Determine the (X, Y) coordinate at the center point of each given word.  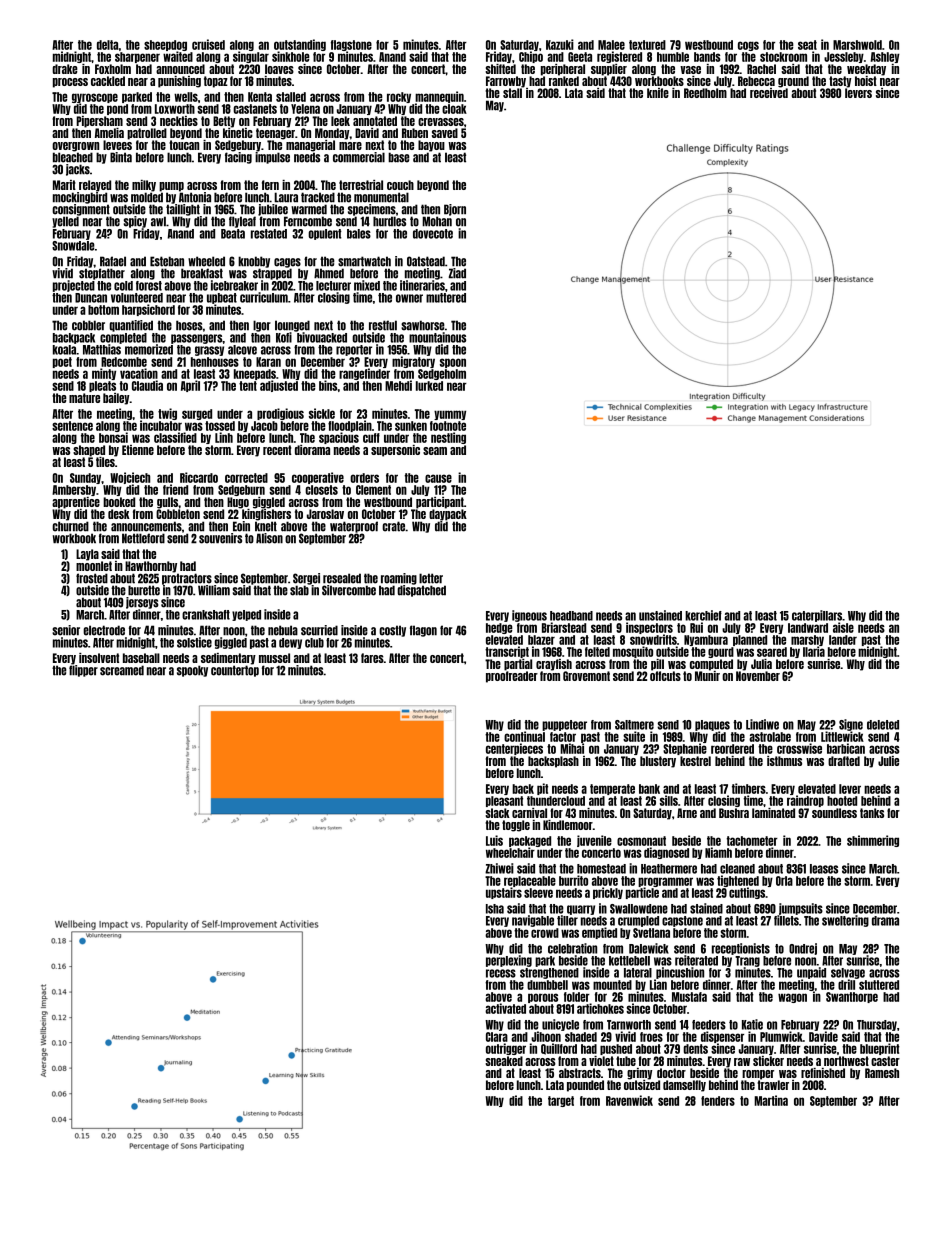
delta (108, 45)
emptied (599, 933)
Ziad (457, 273)
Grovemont (586, 676)
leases (824, 869)
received (769, 93)
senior (66, 630)
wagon (792, 998)
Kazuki (560, 44)
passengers (196, 339)
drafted (844, 761)
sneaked (504, 1061)
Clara (497, 1037)
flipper (83, 671)
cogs (748, 46)
